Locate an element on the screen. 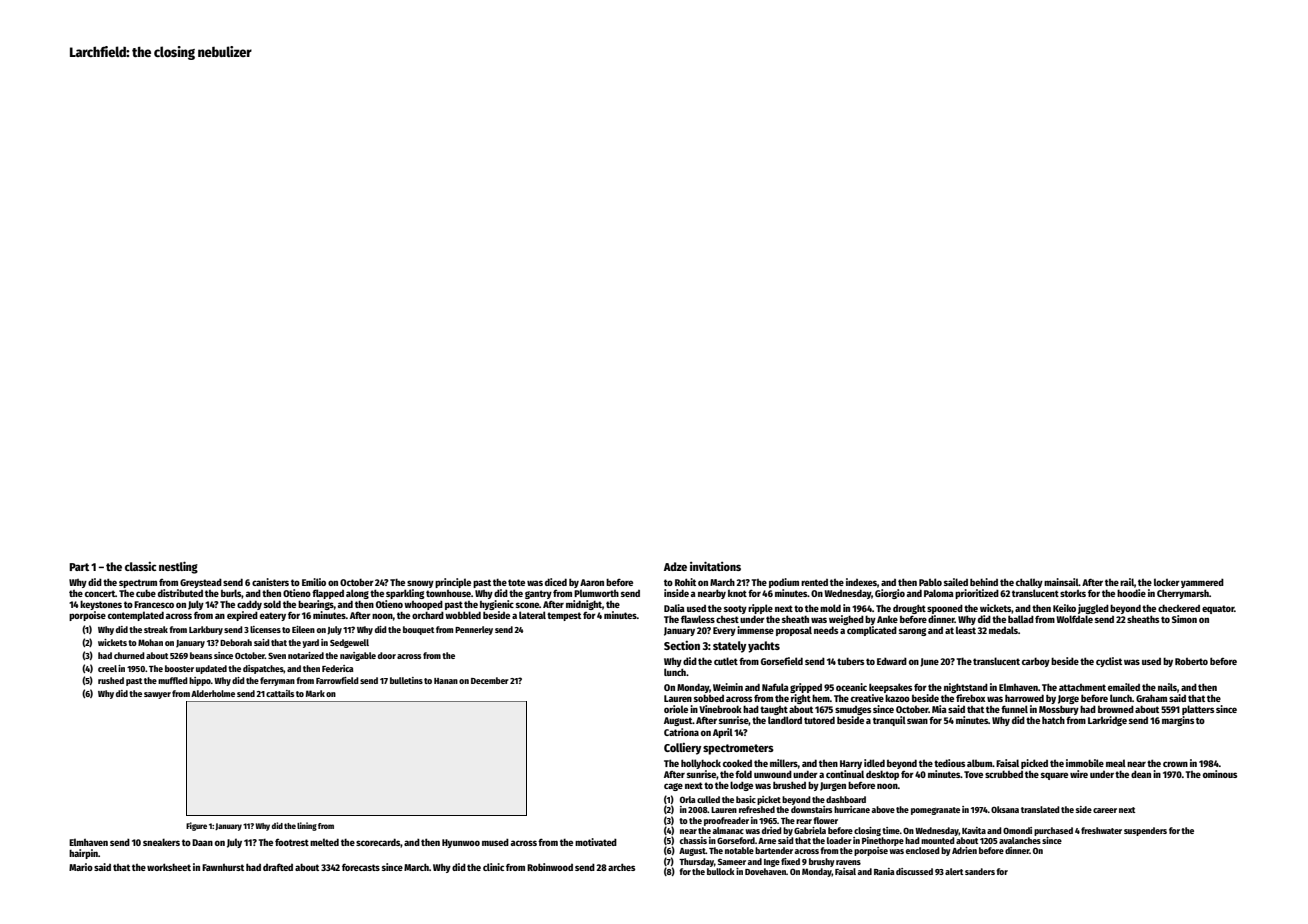 Image resolution: width=1308 pixels, height=924 pixels. scorecards is located at coordinates (378, 842).
